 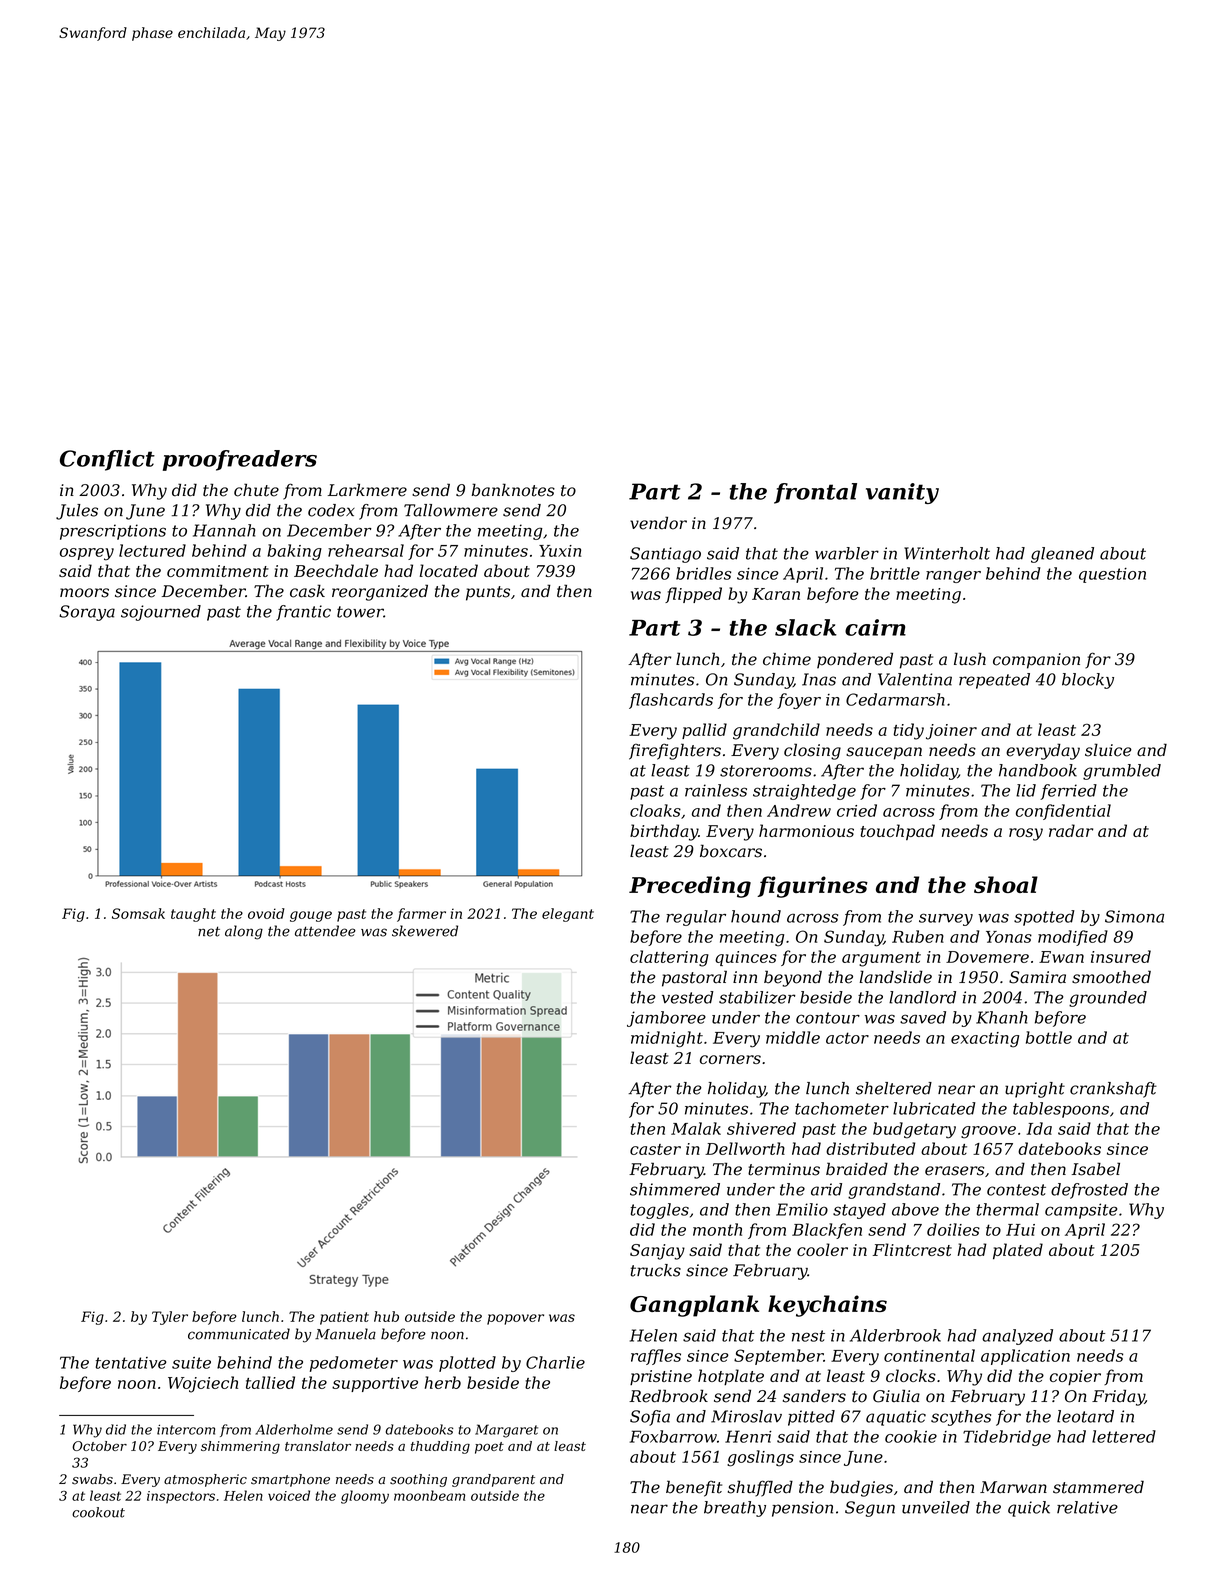 What do you see at coordinates (98, 1512) in the document?
I see `cookout` at bounding box center [98, 1512].
